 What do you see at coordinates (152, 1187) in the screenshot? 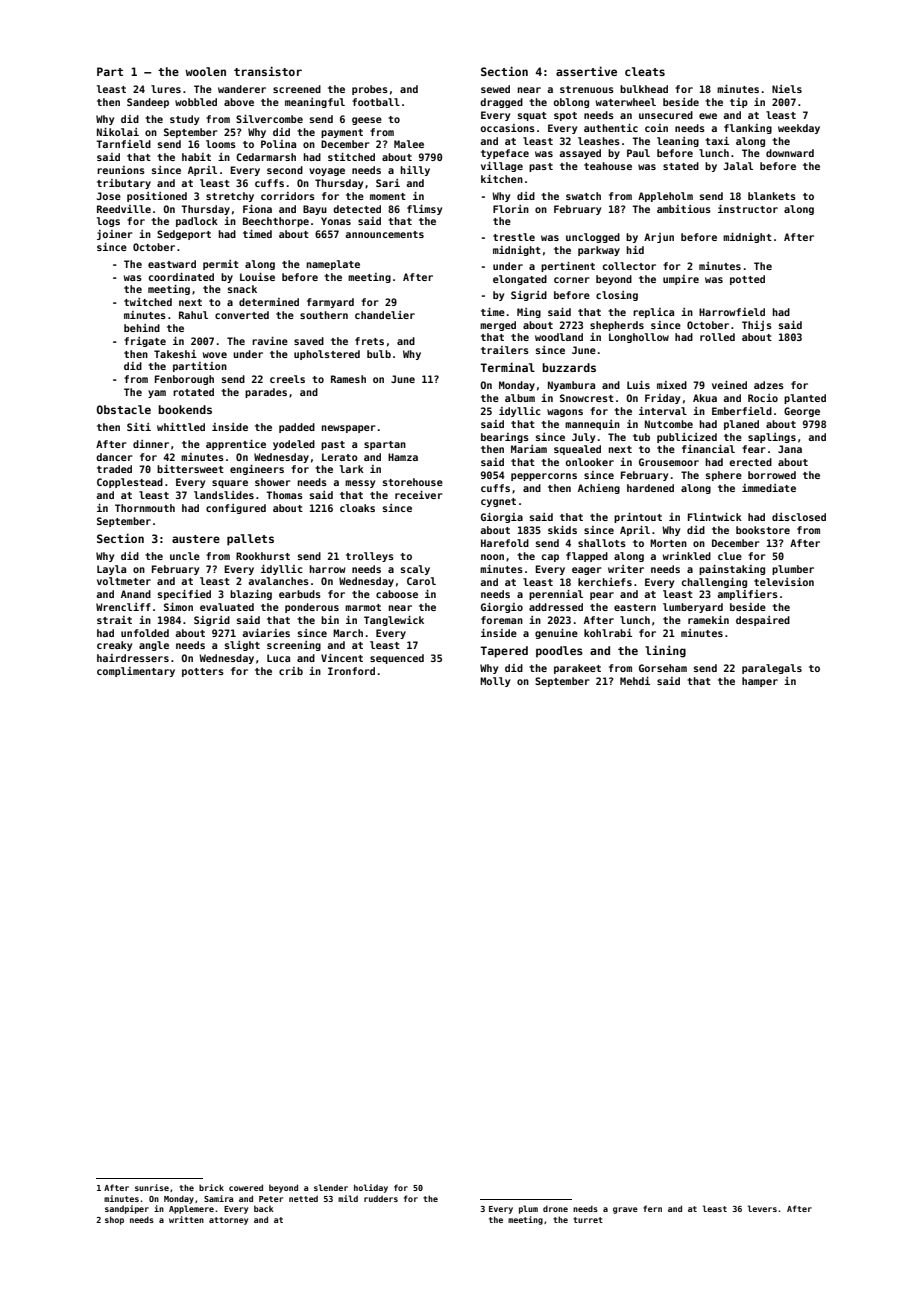
I see `sunrise` at bounding box center [152, 1187].
